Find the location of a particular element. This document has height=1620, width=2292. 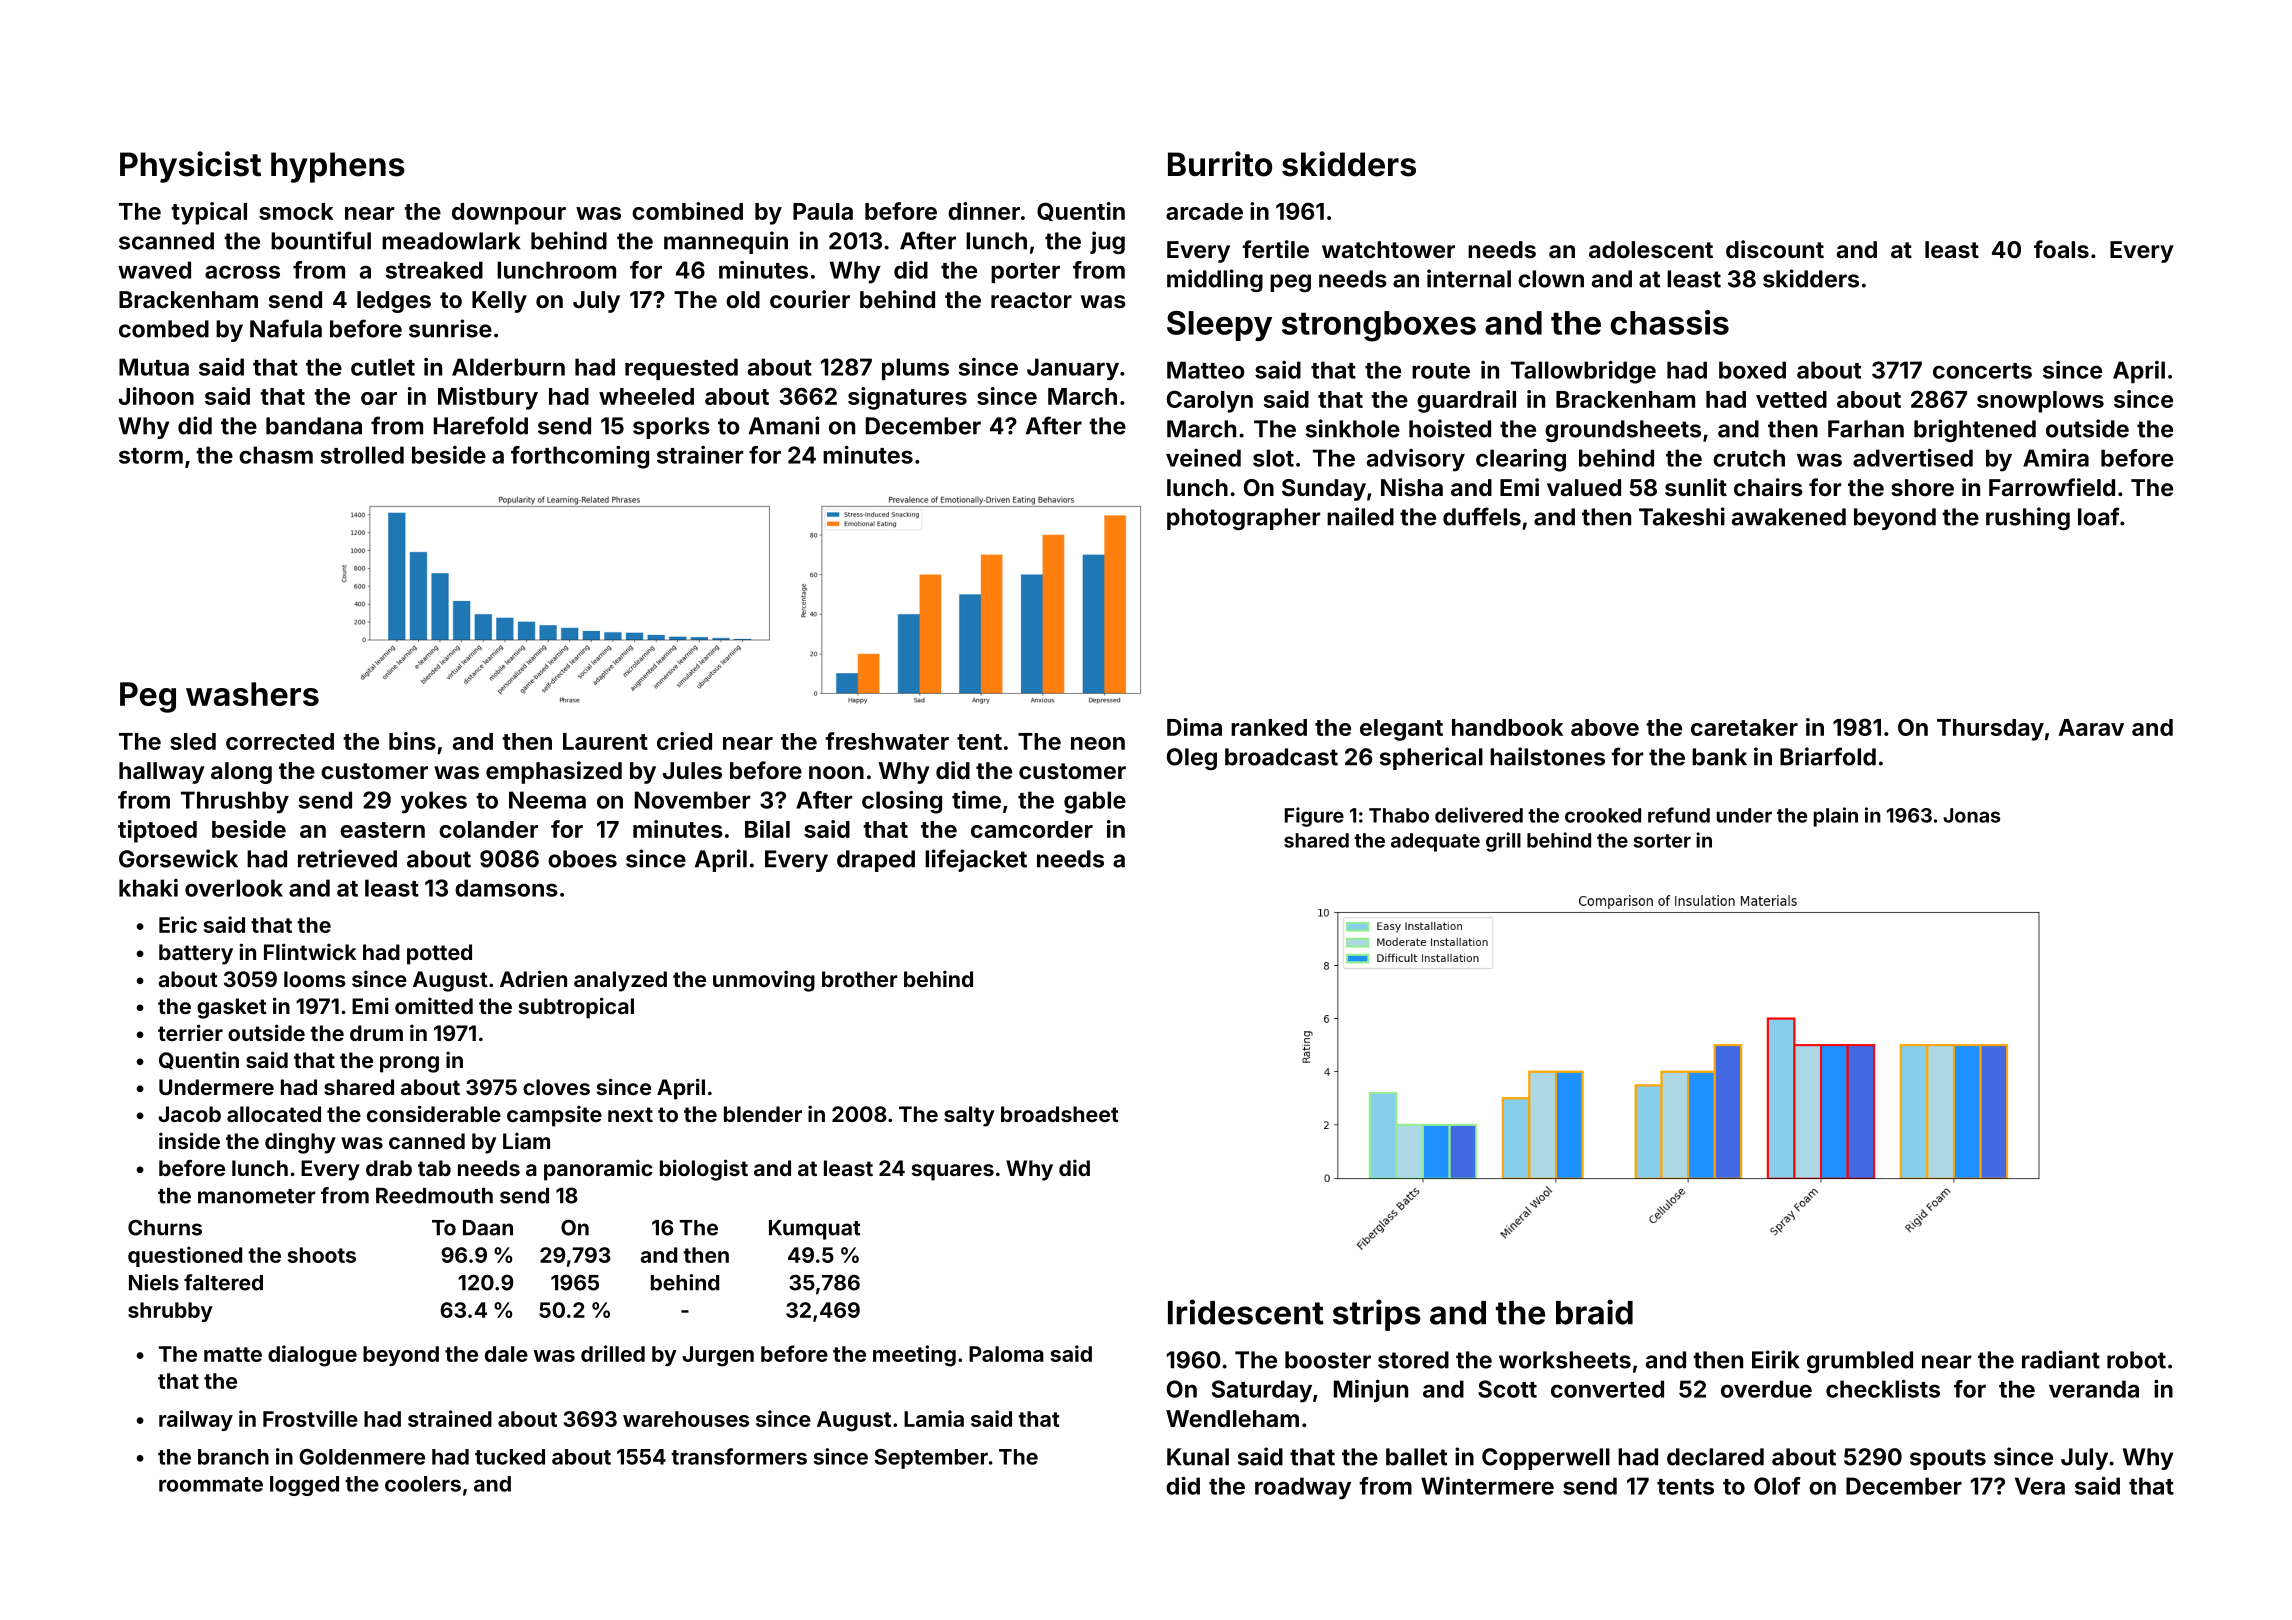

foals is located at coordinates (2061, 249).
